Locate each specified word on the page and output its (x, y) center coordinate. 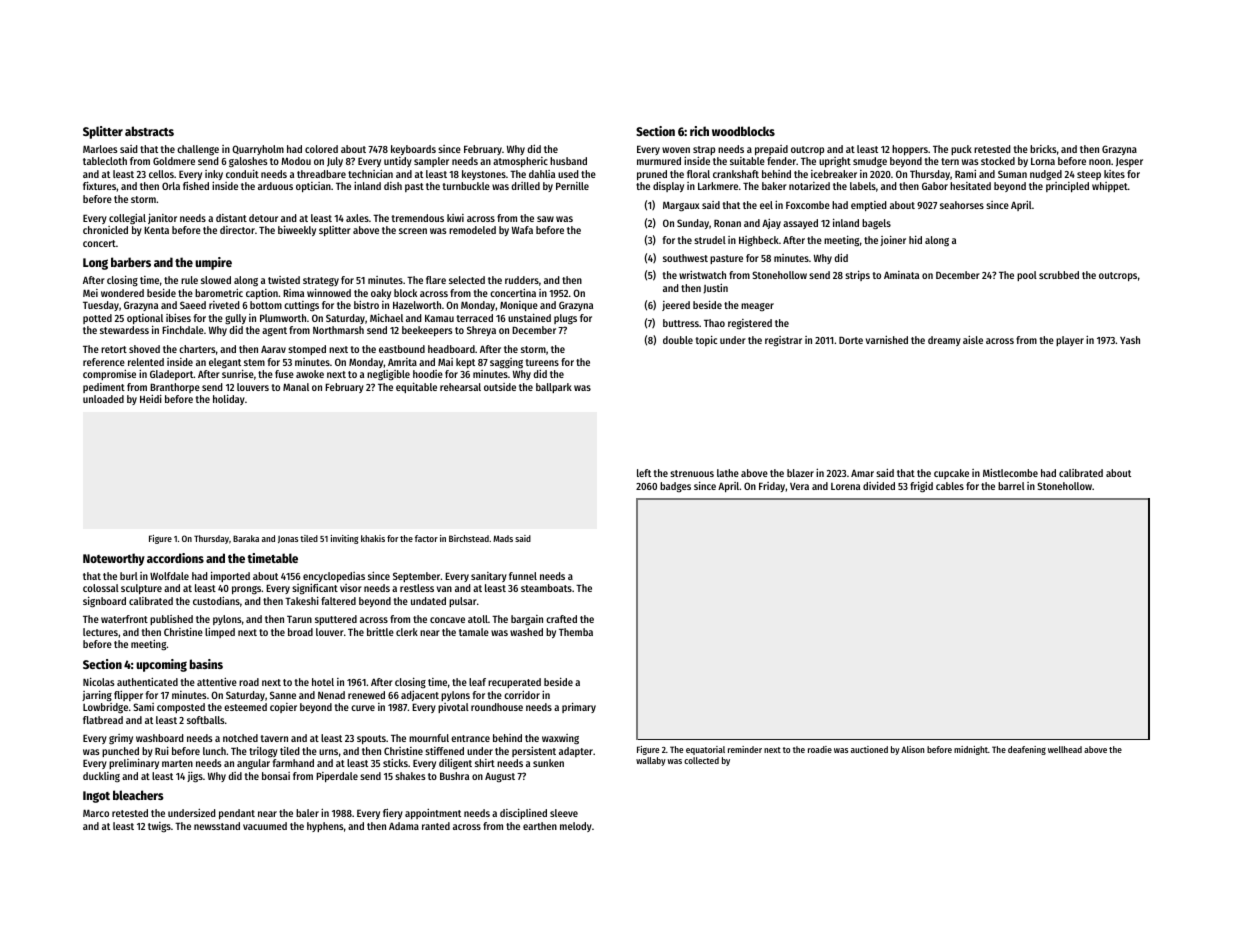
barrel (1011, 486)
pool (1027, 276)
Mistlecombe (1010, 473)
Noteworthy (114, 559)
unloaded (103, 399)
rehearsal (460, 387)
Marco (96, 813)
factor (426, 538)
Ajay (771, 224)
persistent (534, 752)
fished (196, 186)
